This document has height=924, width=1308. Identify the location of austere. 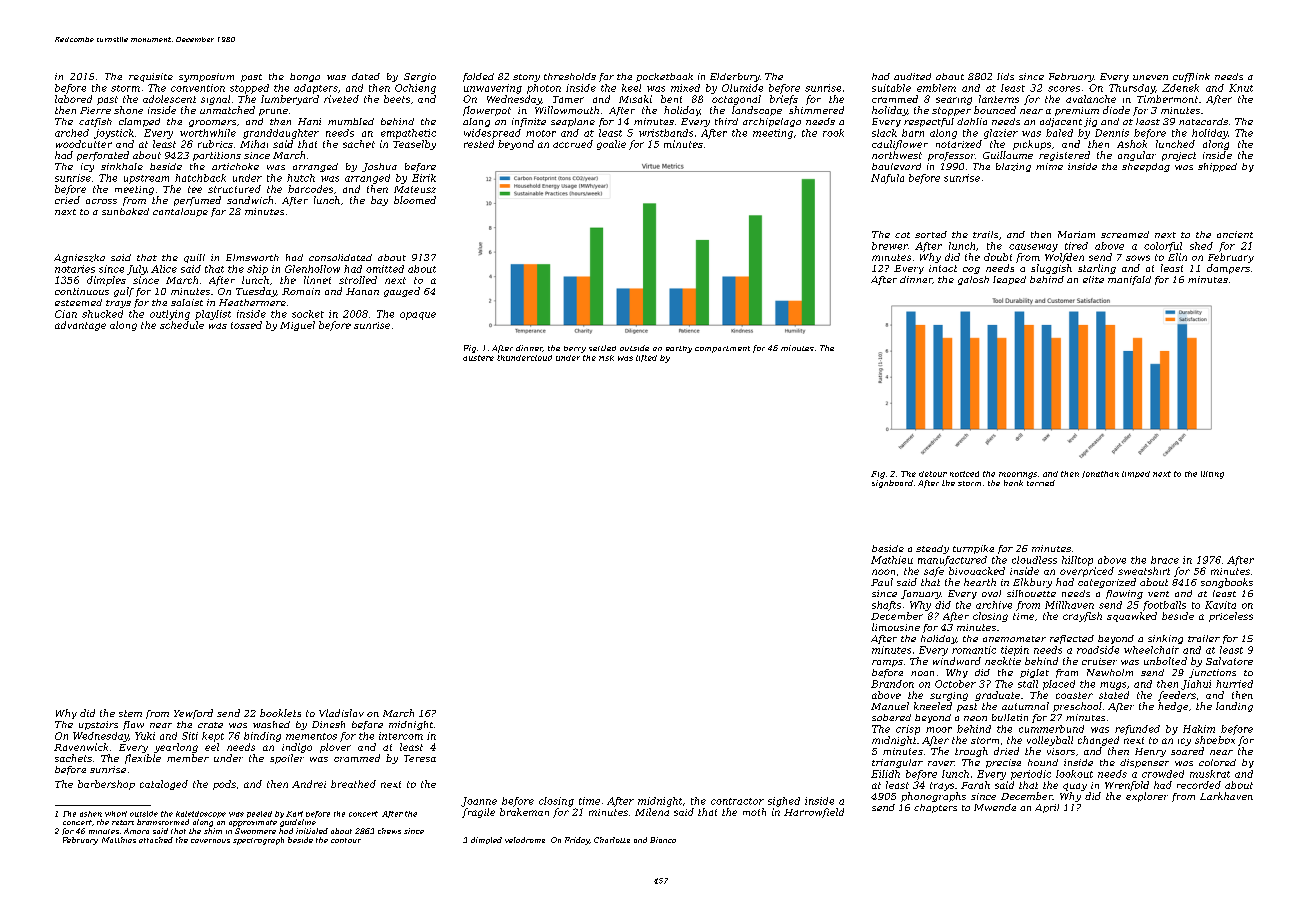
(478, 358).
